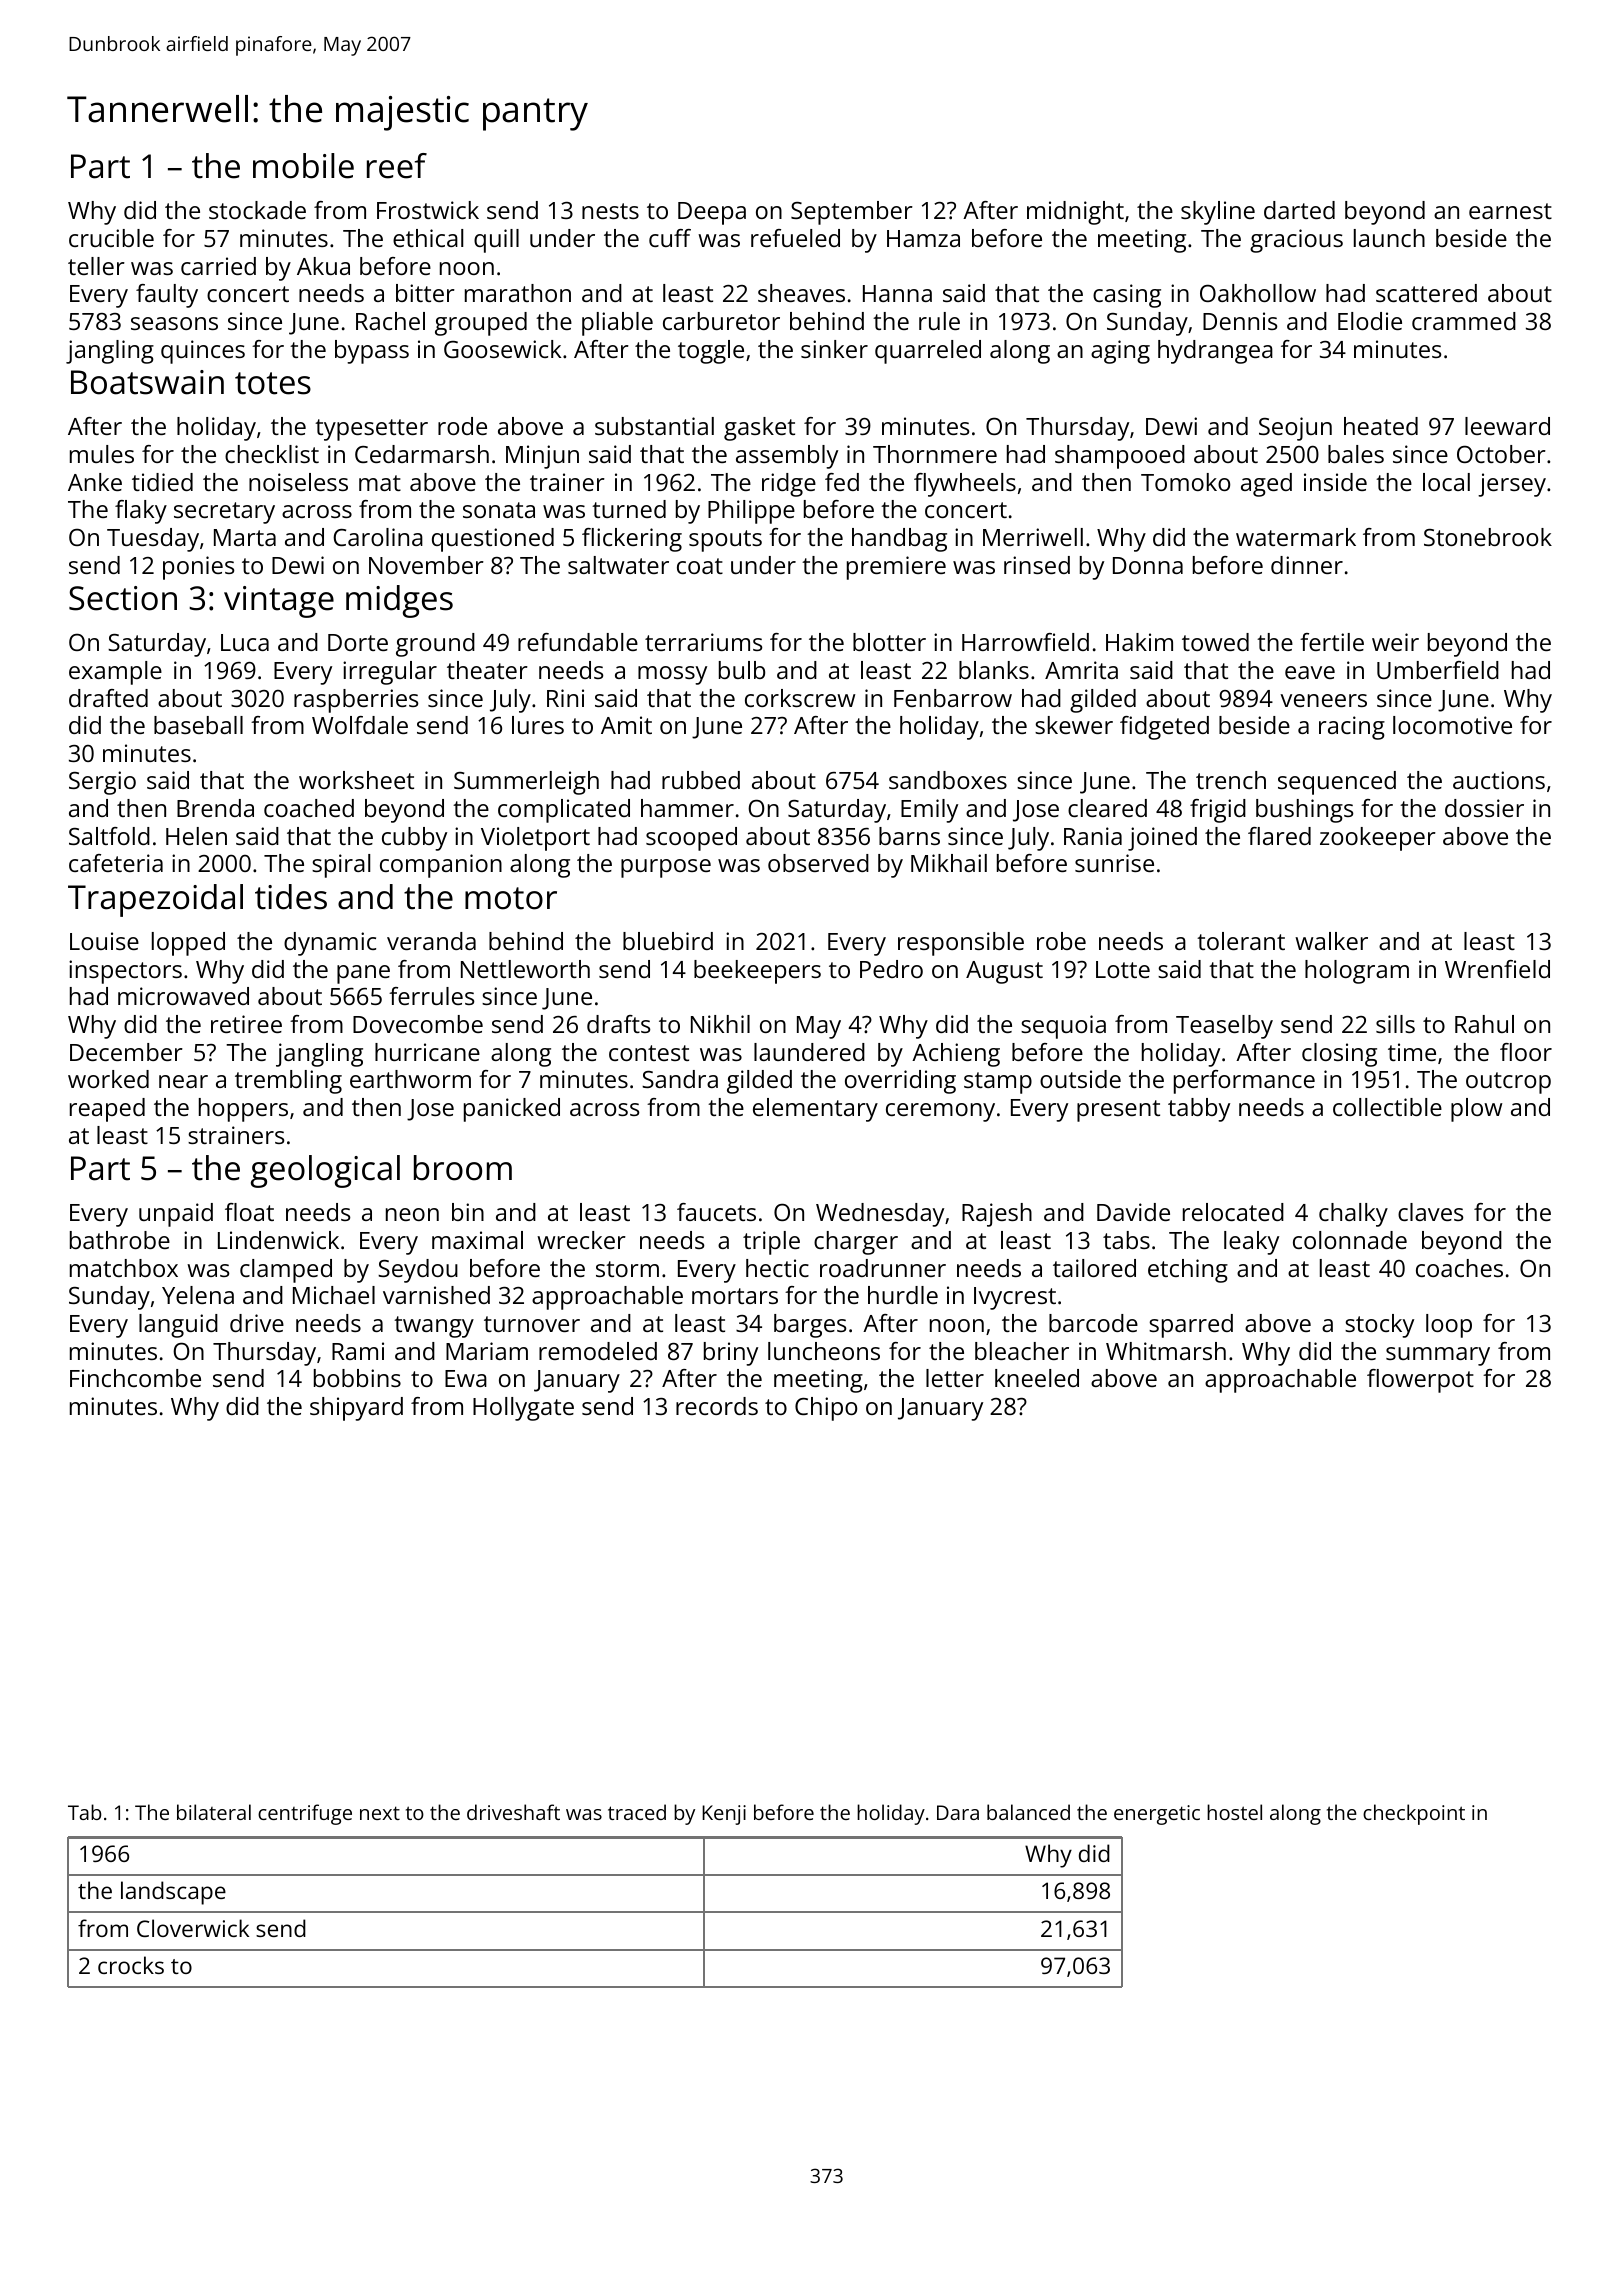  Describe the element at coordinates (441, 866) in the screenshot. I see `companion` at that location.
